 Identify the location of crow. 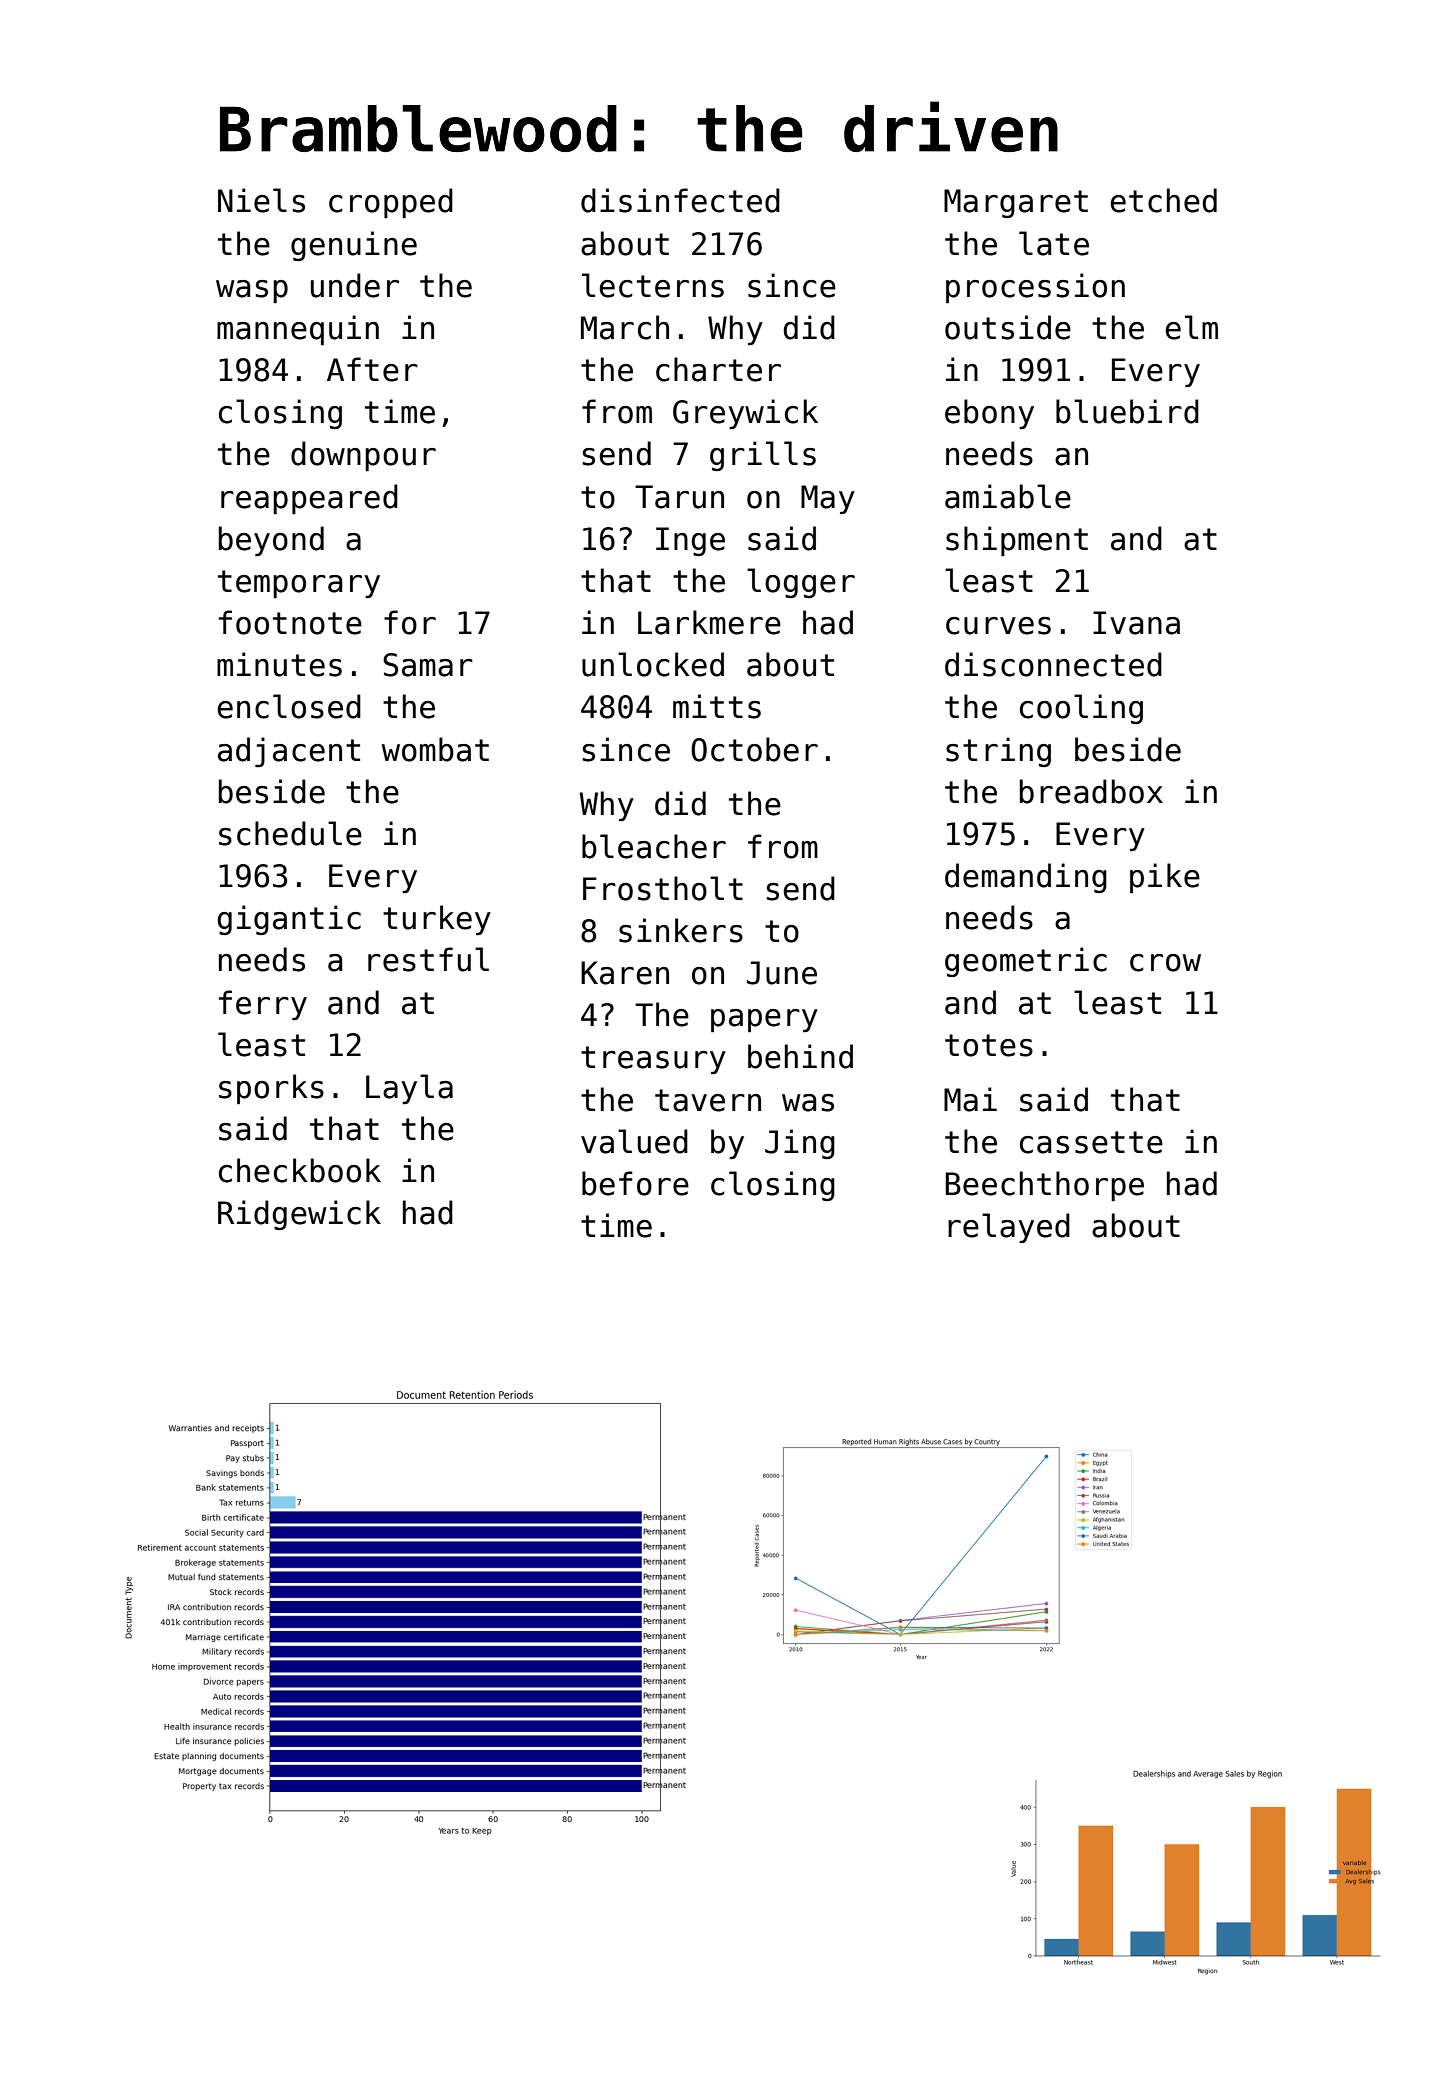
(1165, 963).
